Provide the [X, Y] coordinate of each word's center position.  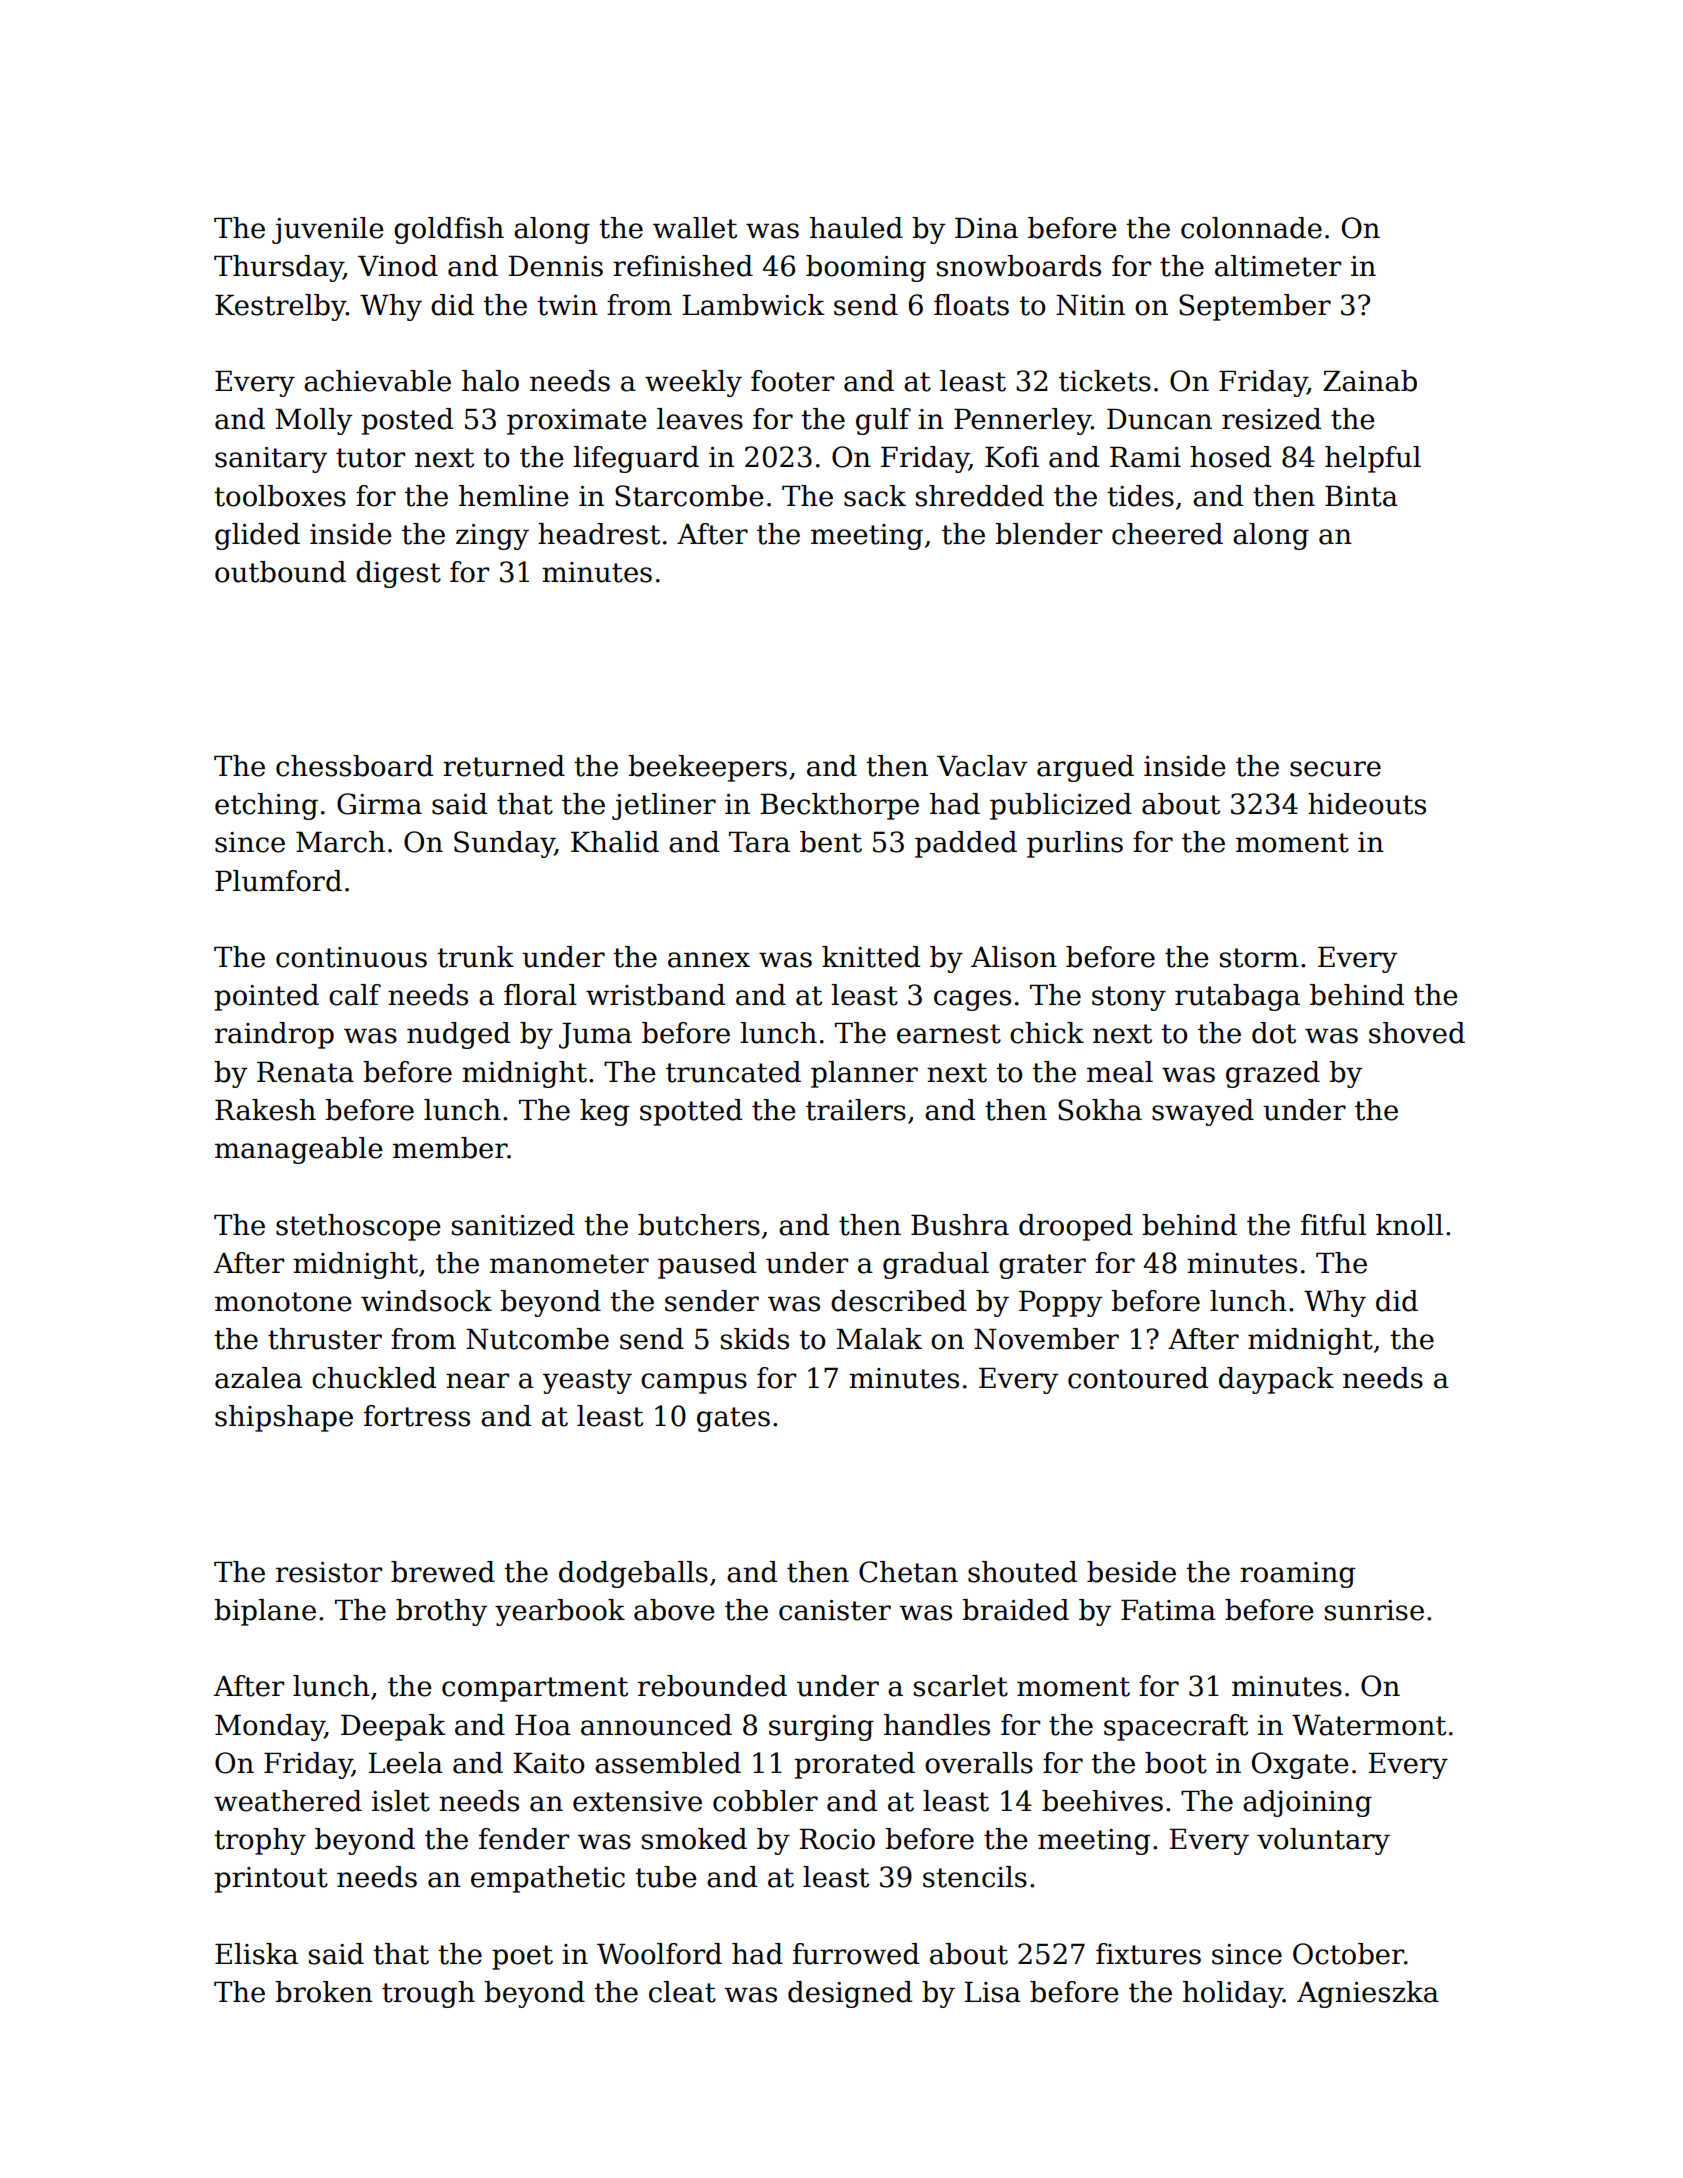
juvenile [328, 230]
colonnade [1251, 228]
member [450, 1148]
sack [875, 496]
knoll [1409, 1225]
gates [733, 1419]
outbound [280, 572]
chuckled [374, 1378]
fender [524, 1839]
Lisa [993, 1992]
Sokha [1100, 1110]
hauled [856, 228]
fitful [1333, 1225]
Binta [1361, 496]
